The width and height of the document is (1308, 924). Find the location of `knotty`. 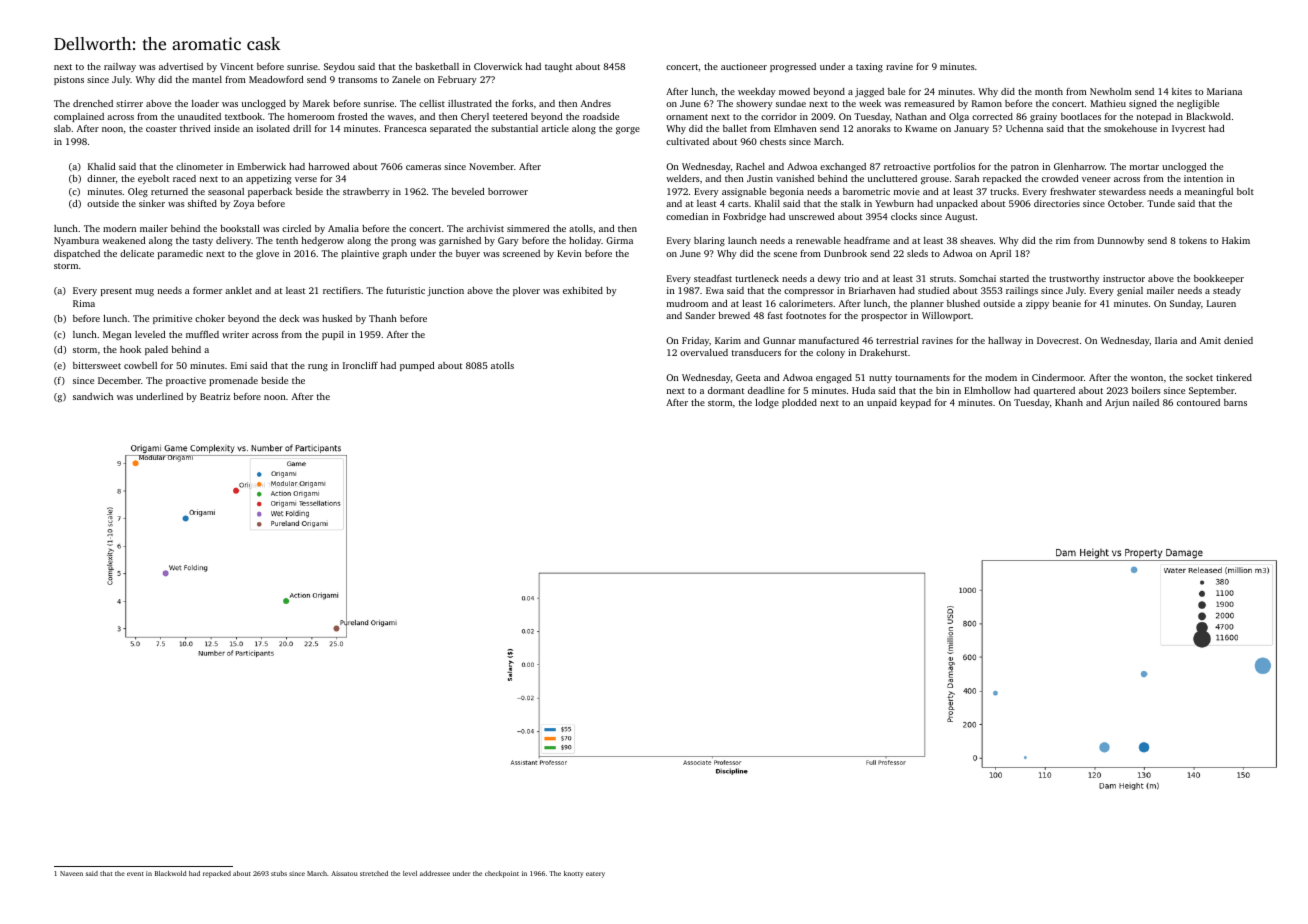

knotty is located at coordinates (573, 874).
